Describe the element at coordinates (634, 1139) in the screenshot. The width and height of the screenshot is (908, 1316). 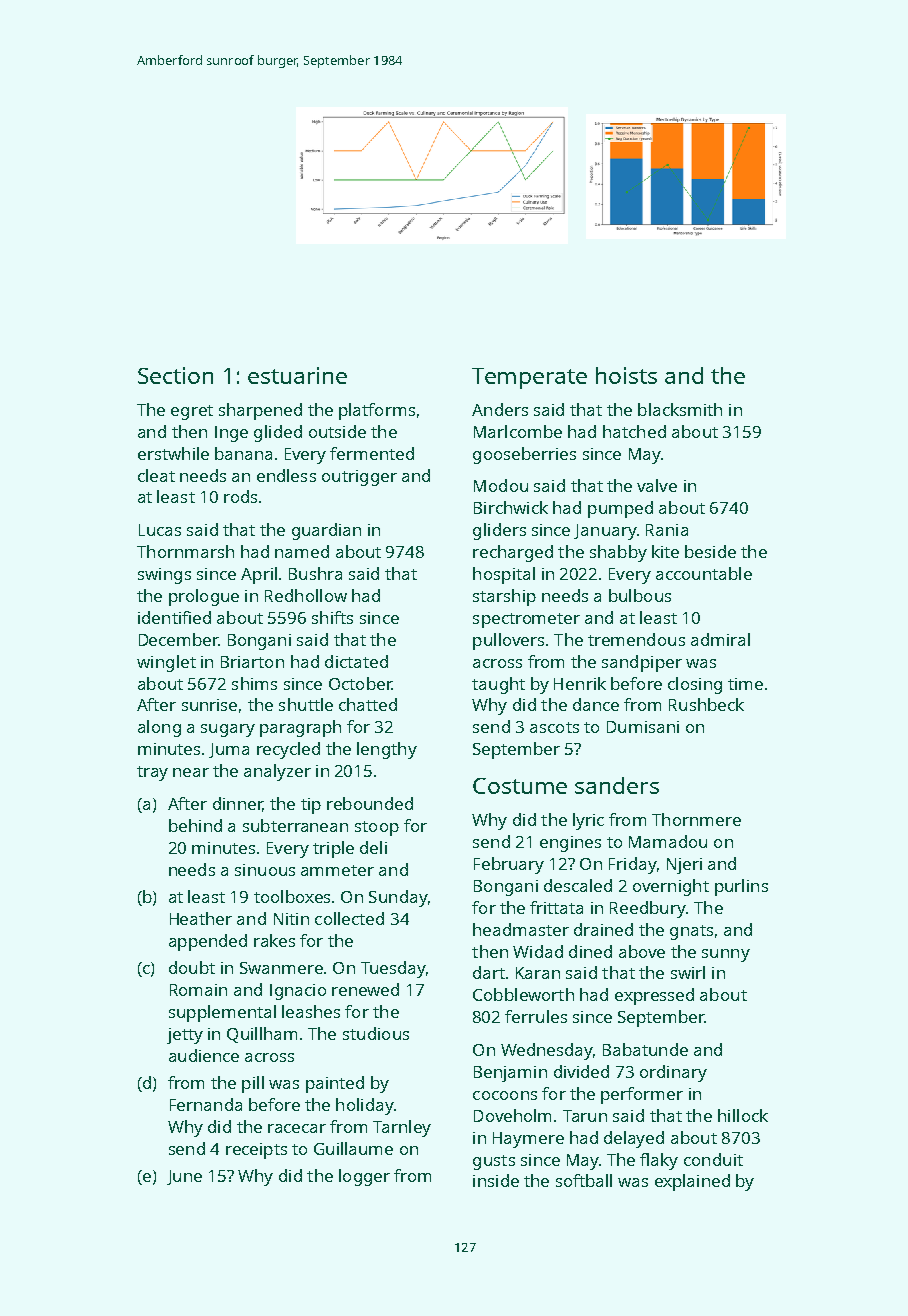
I see `delayed` at that location.
